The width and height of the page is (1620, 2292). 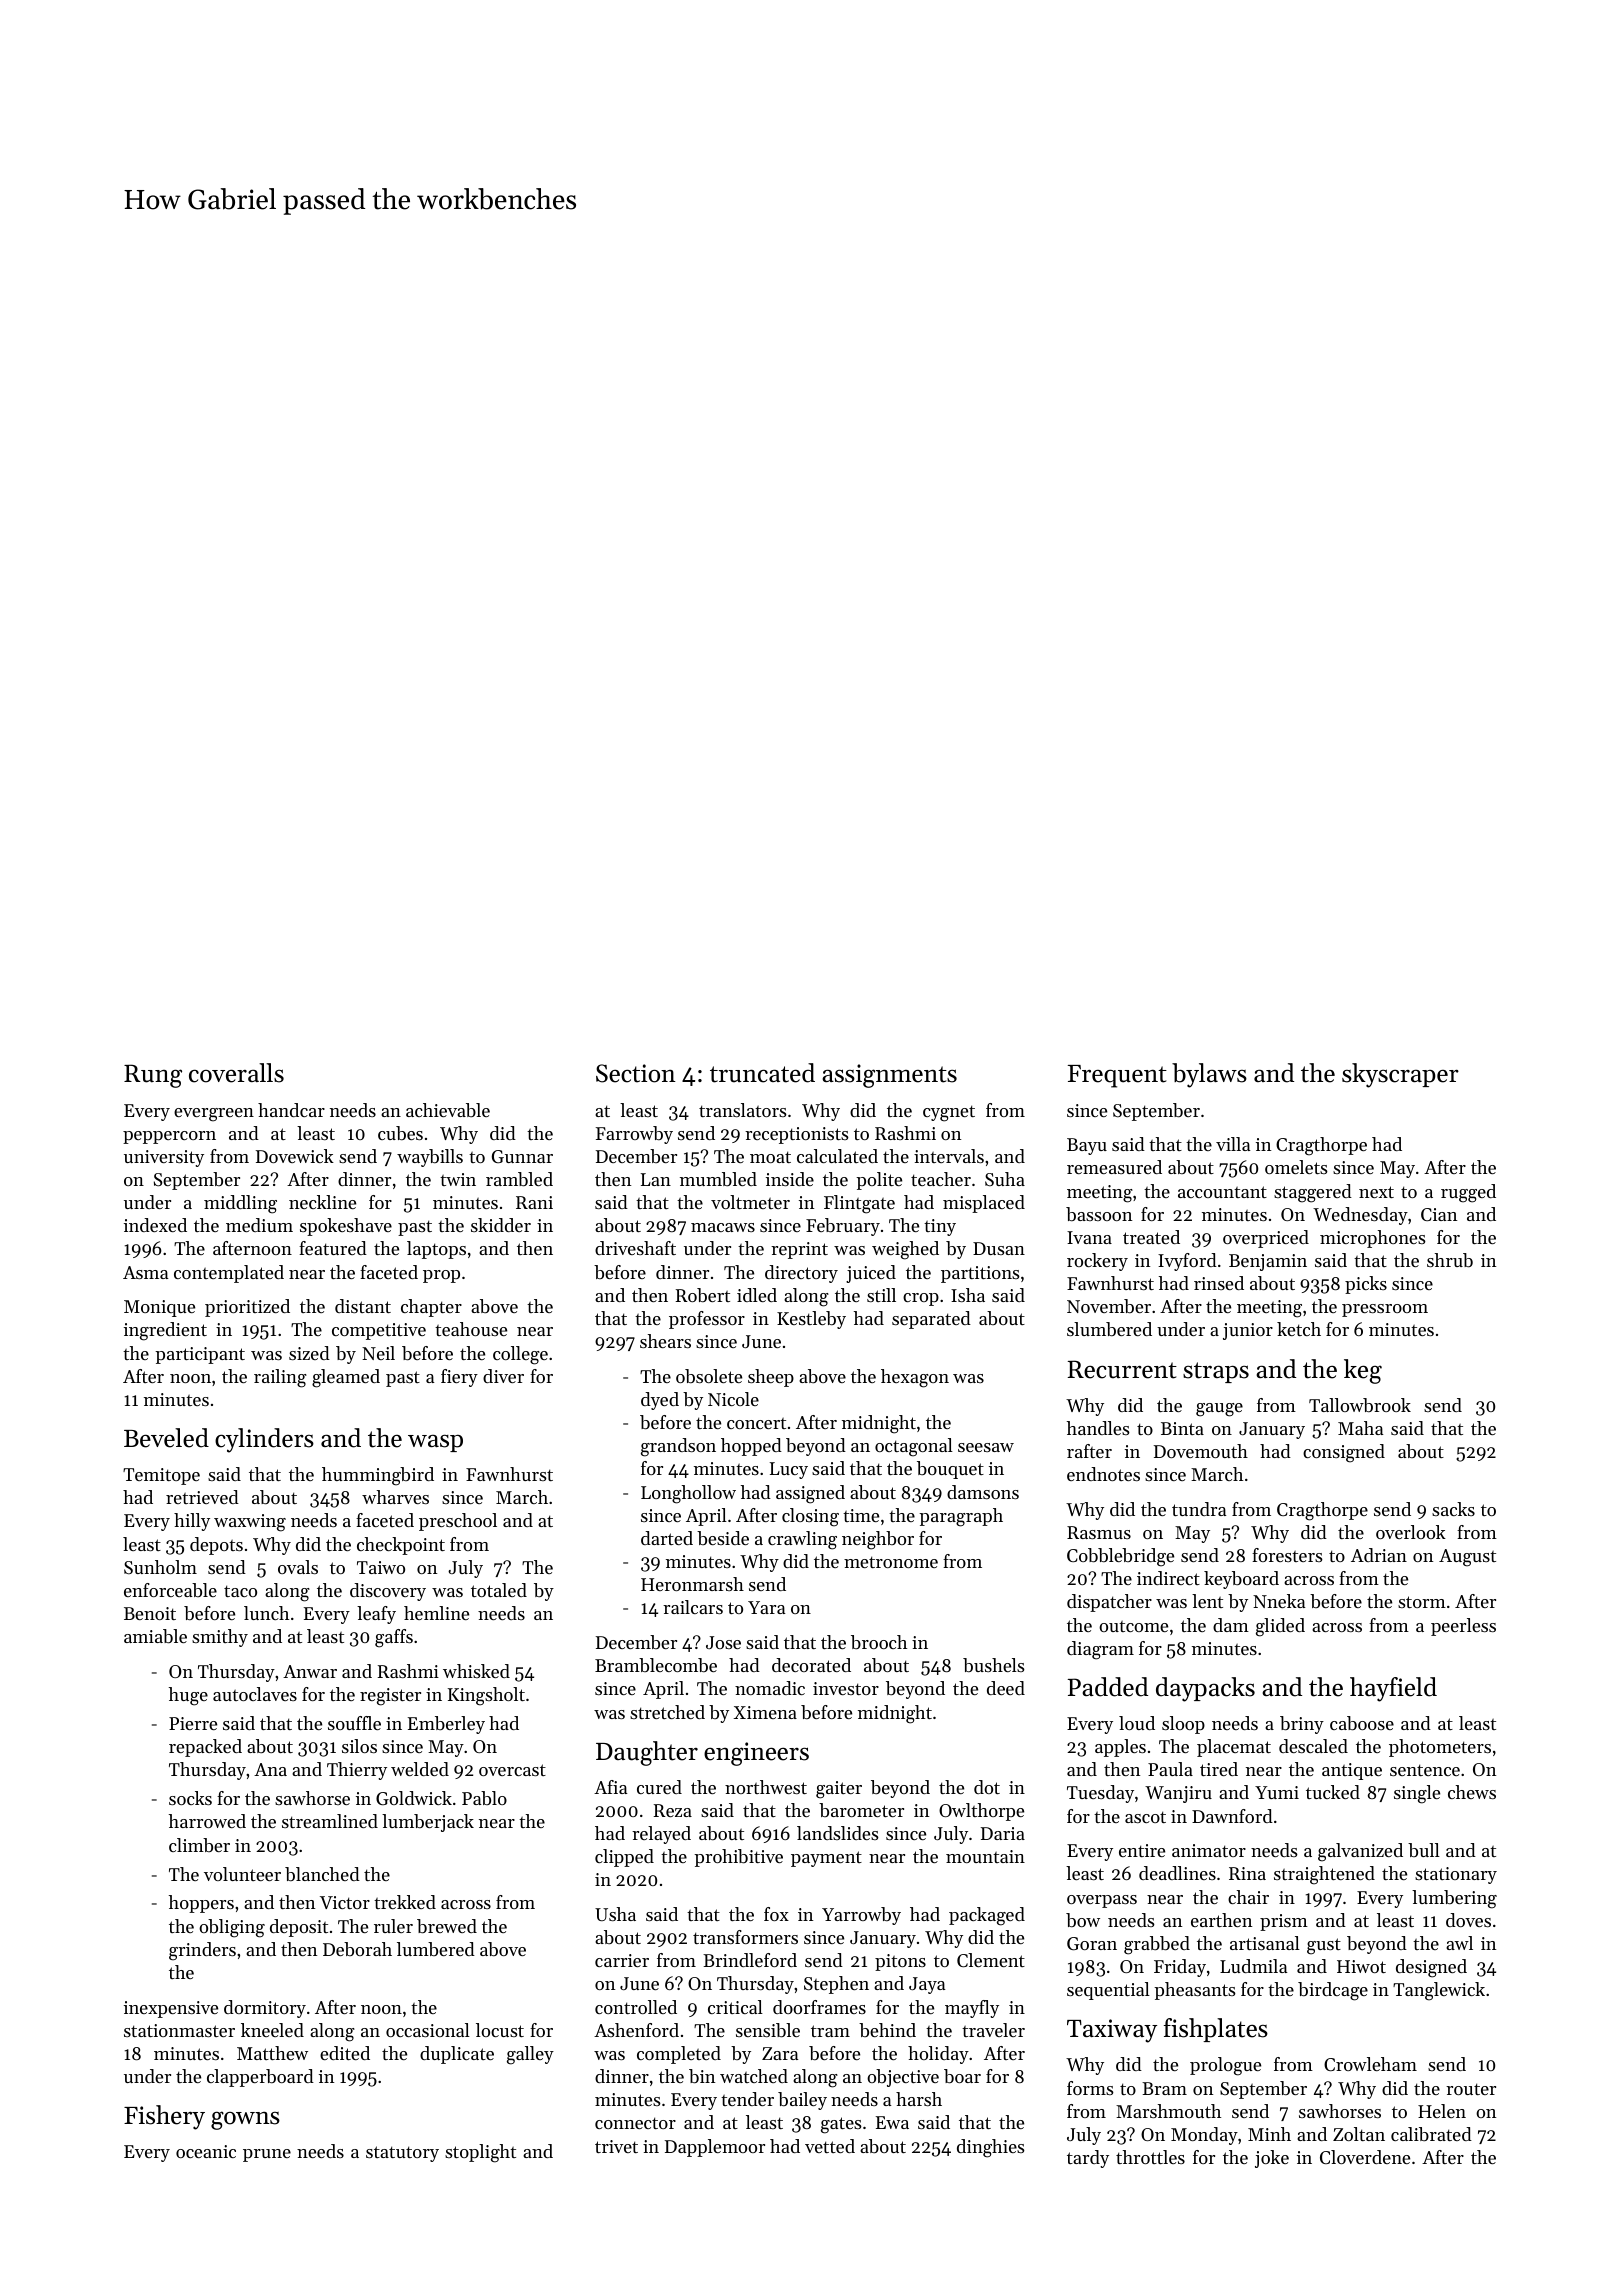 I want to click on waxwing, so click(x=250, y=1523).
